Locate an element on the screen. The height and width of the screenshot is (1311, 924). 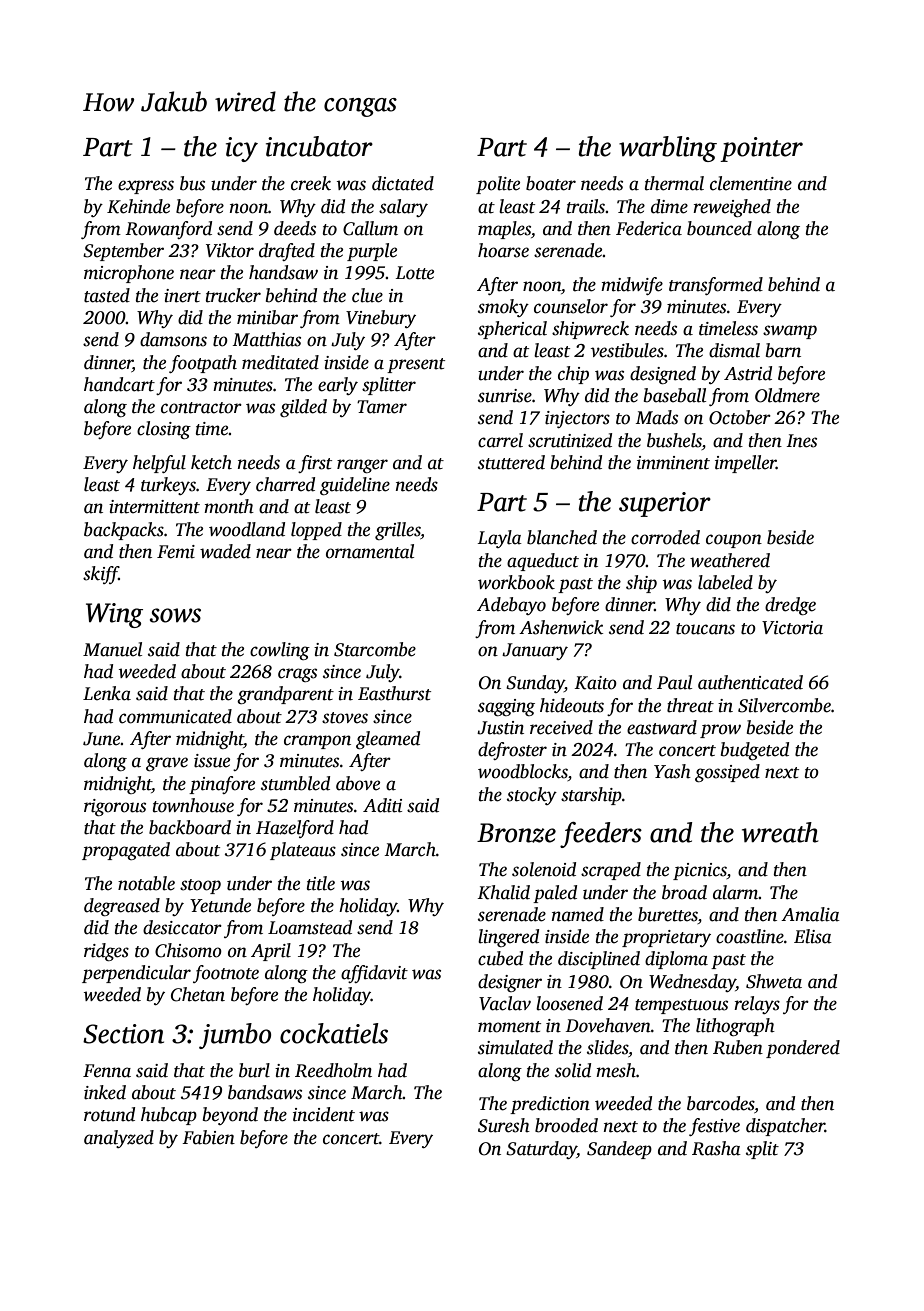
skiff is located at coordinates (101, 575).
